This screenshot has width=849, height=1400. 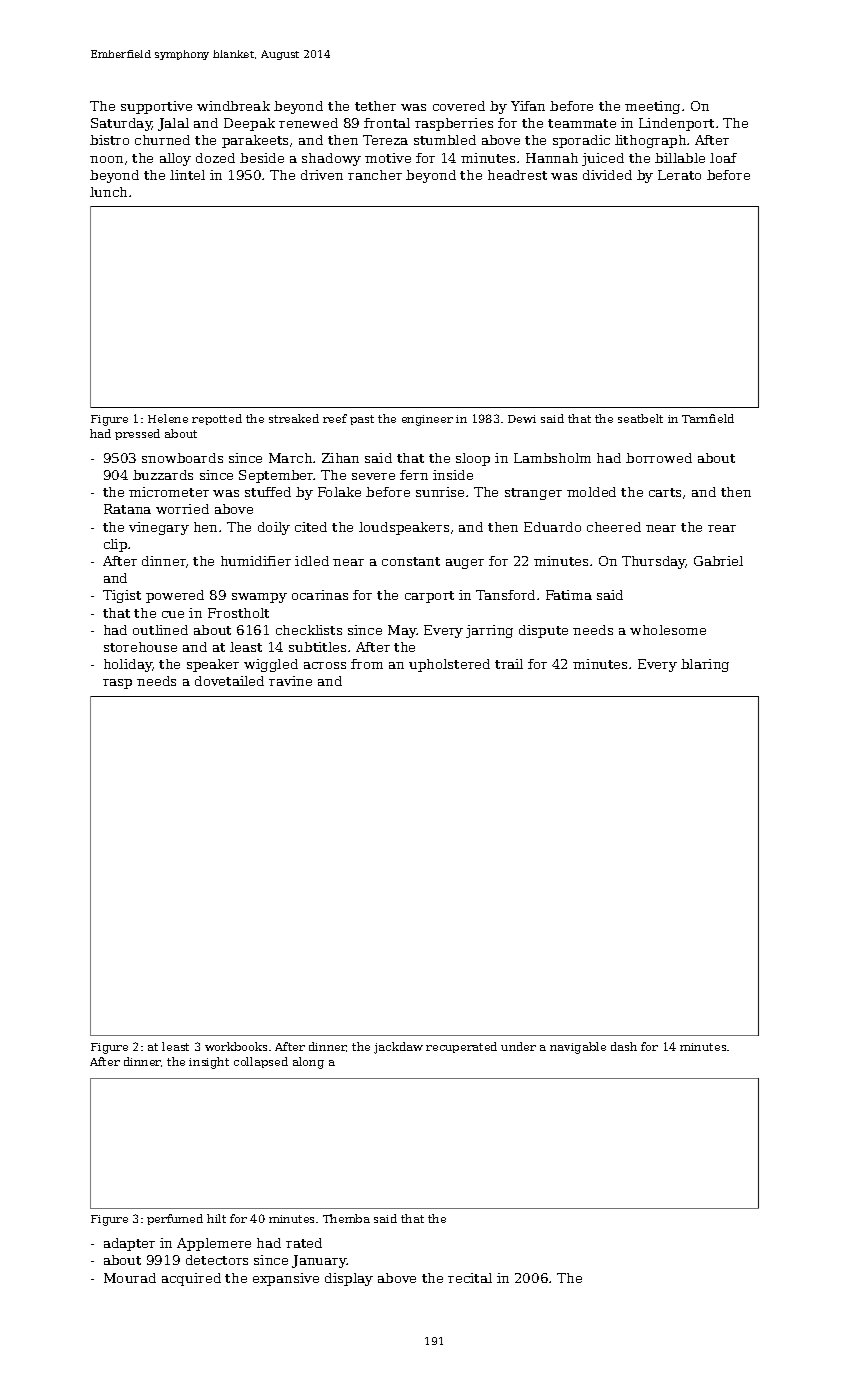 I want to click on windbreak, so click(x=233, y=106).
